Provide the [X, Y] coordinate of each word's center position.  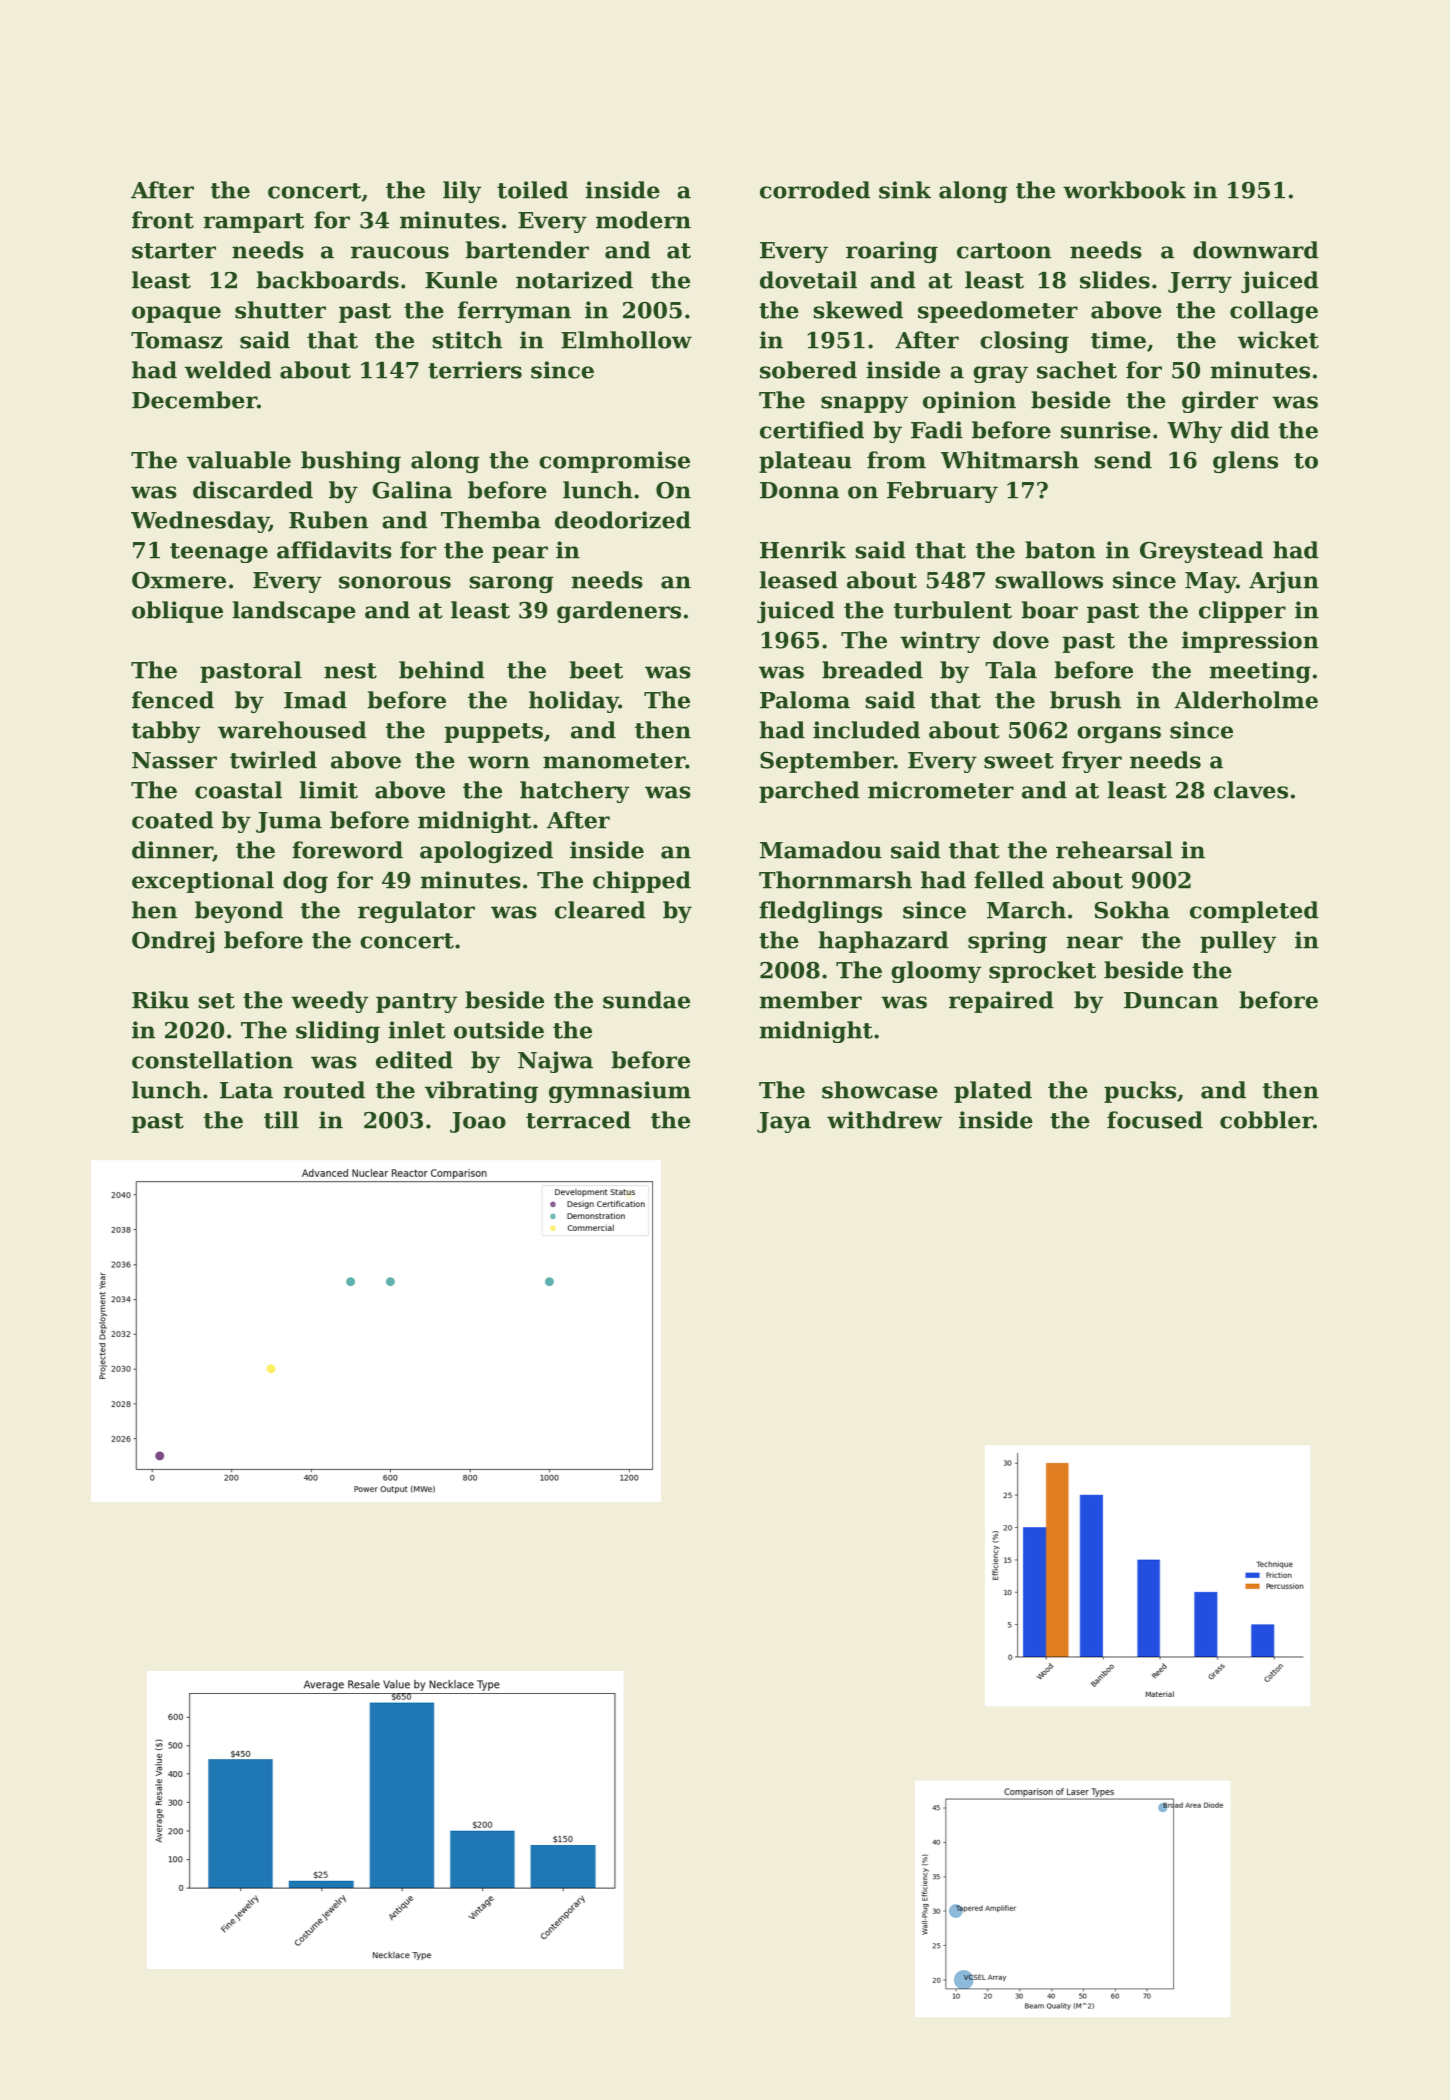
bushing [351, 462]
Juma [289, 822]
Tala [1011, 670]
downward [1256, 250]
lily [462, 192]
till [281, 1120]
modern [643, 220]
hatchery [574, 792]
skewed [858, 310]
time [1118, 340]
